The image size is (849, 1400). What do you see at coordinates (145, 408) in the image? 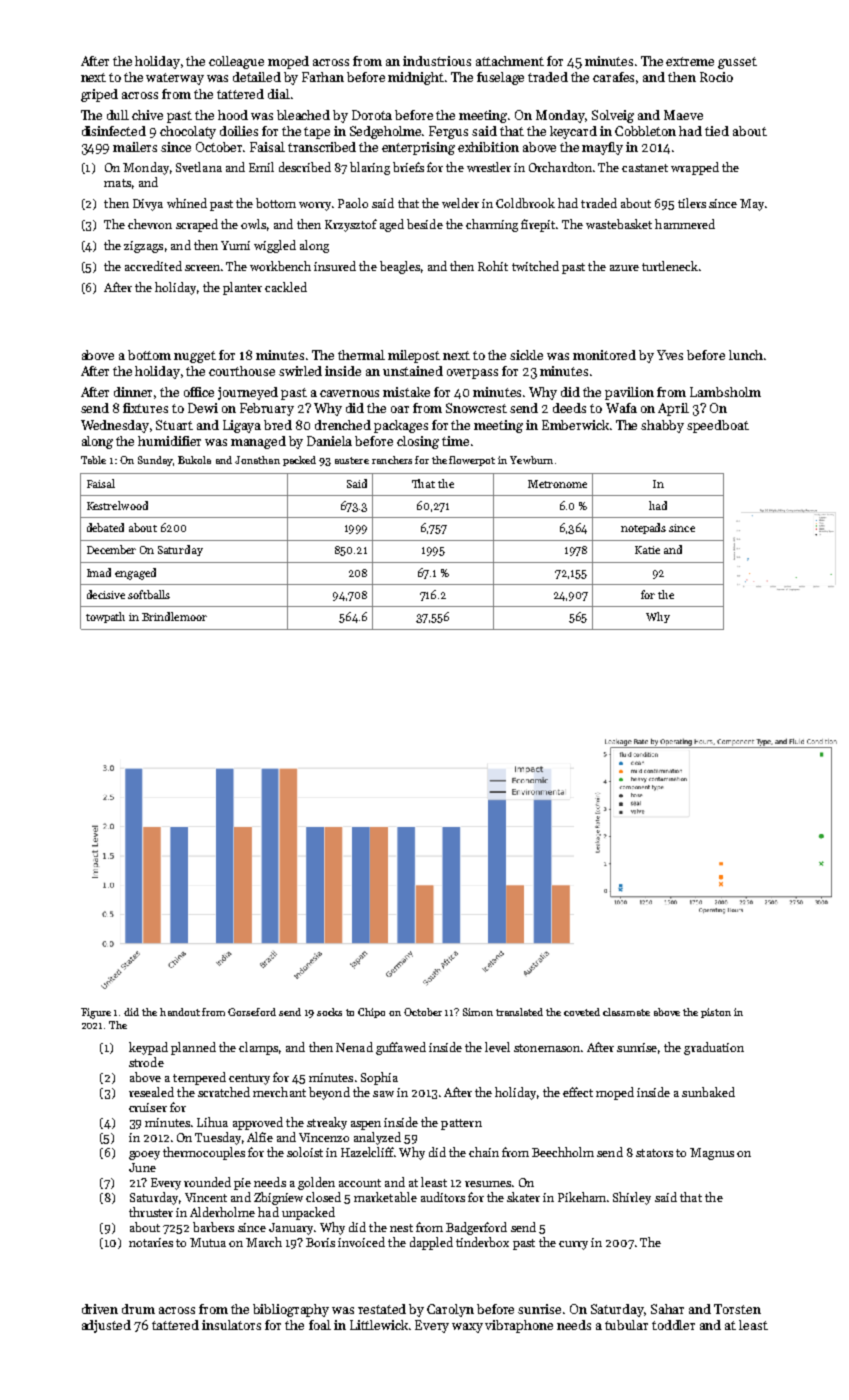
I see `fixtures` at bounding box center [145, 408].
